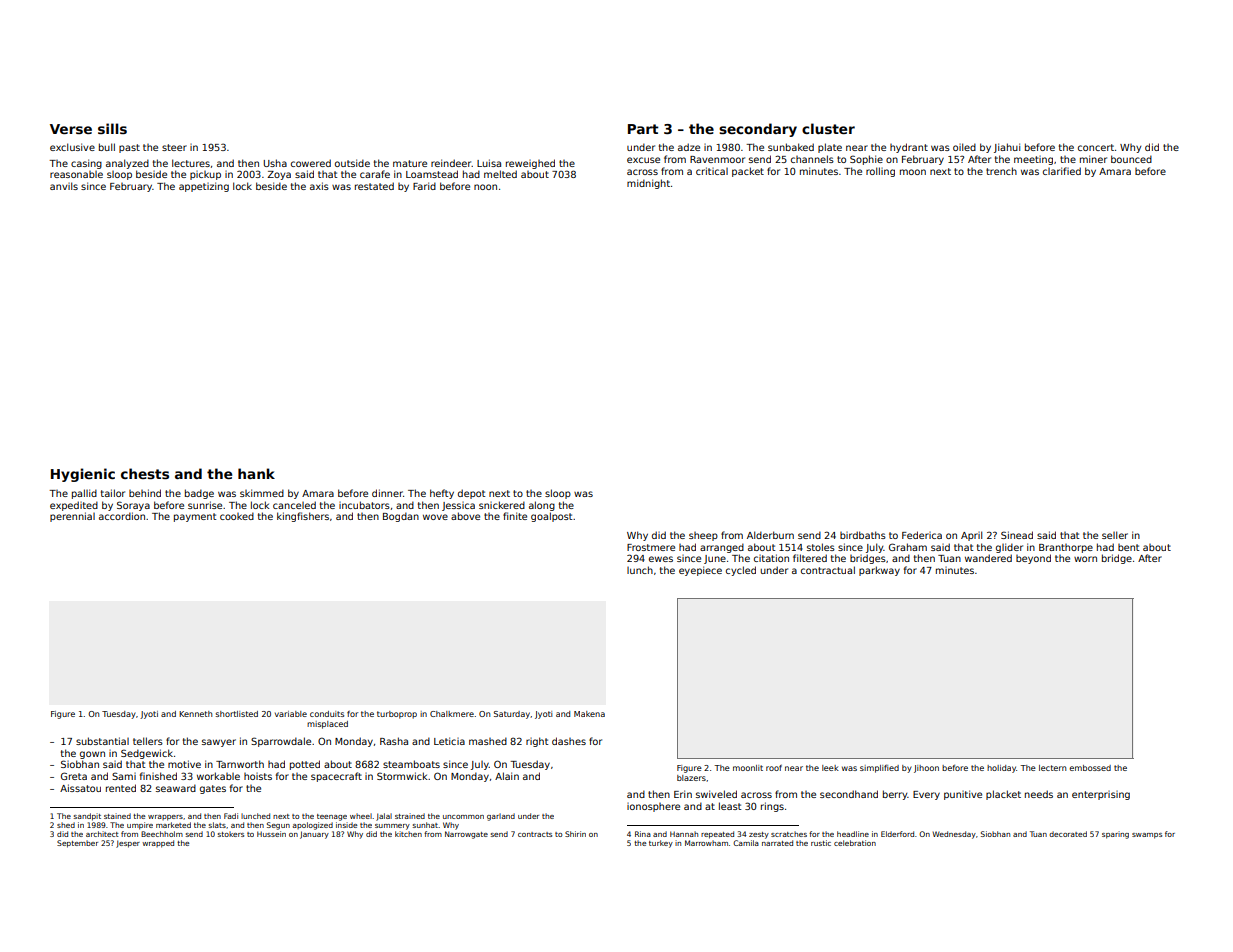  Describe the element at coordinates (661, 559) in the image. I see `ewes` at that location.
